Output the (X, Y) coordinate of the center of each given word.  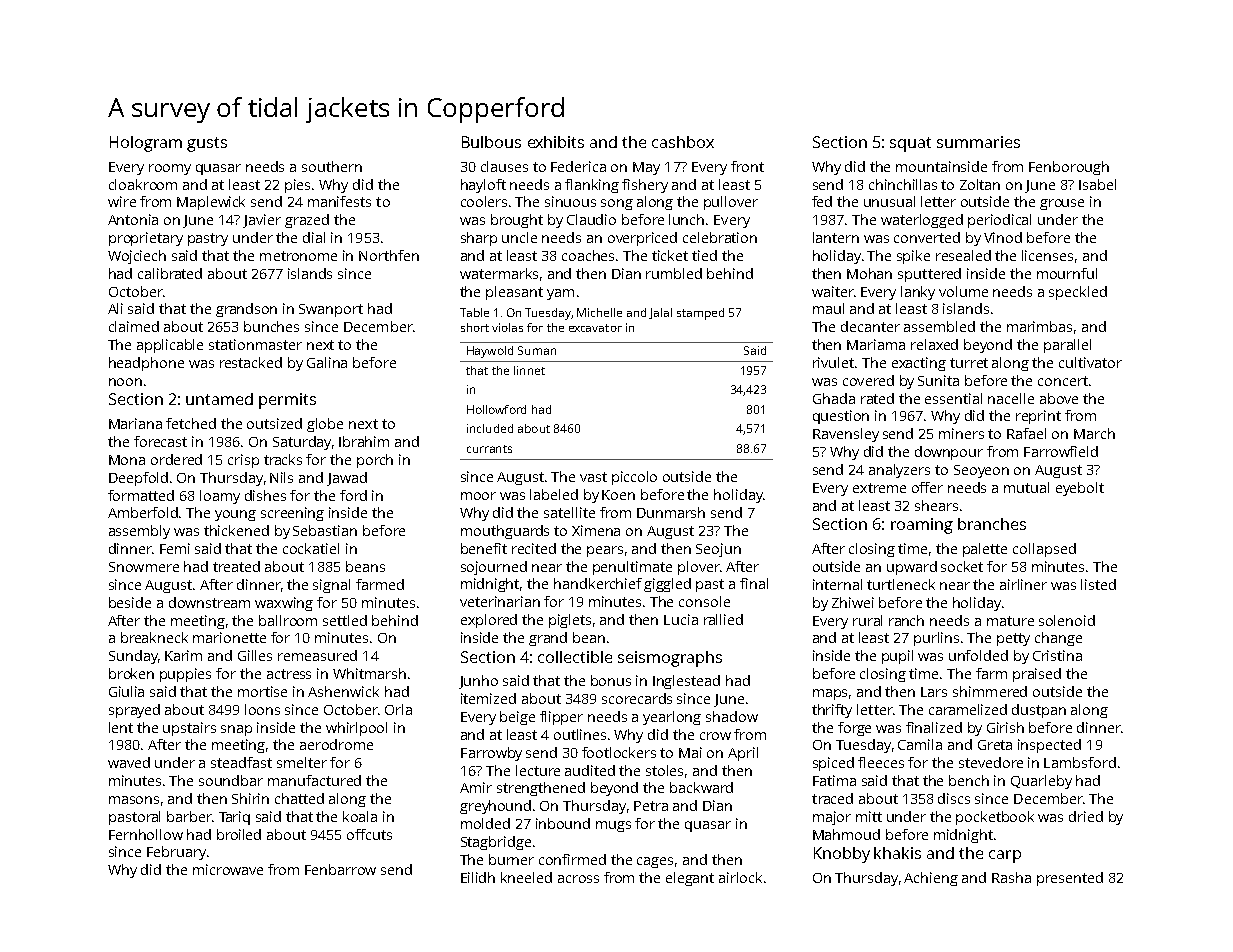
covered (868, 380)
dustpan (1039, 711)
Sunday (133, 657)
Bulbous (491, 142)
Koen (618, 495)
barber (189, 816)
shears (936, 505)
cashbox (683, 142)
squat (910, 144)
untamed (219, 399)
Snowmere (144, 567)
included (490, 428)
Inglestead (686, 682)
